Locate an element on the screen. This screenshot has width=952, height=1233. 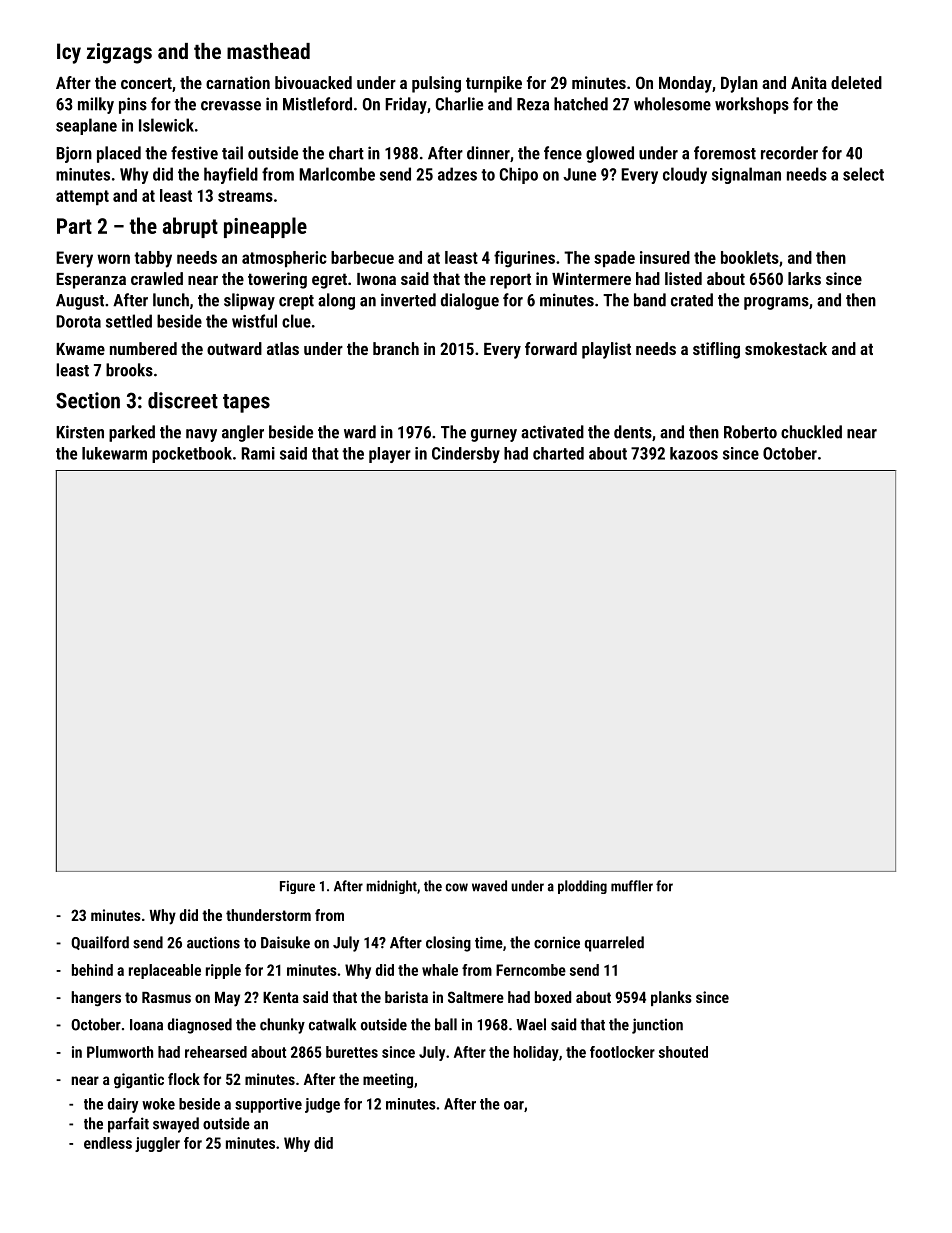
Plumworth is located at coordinates (120, 1052).
